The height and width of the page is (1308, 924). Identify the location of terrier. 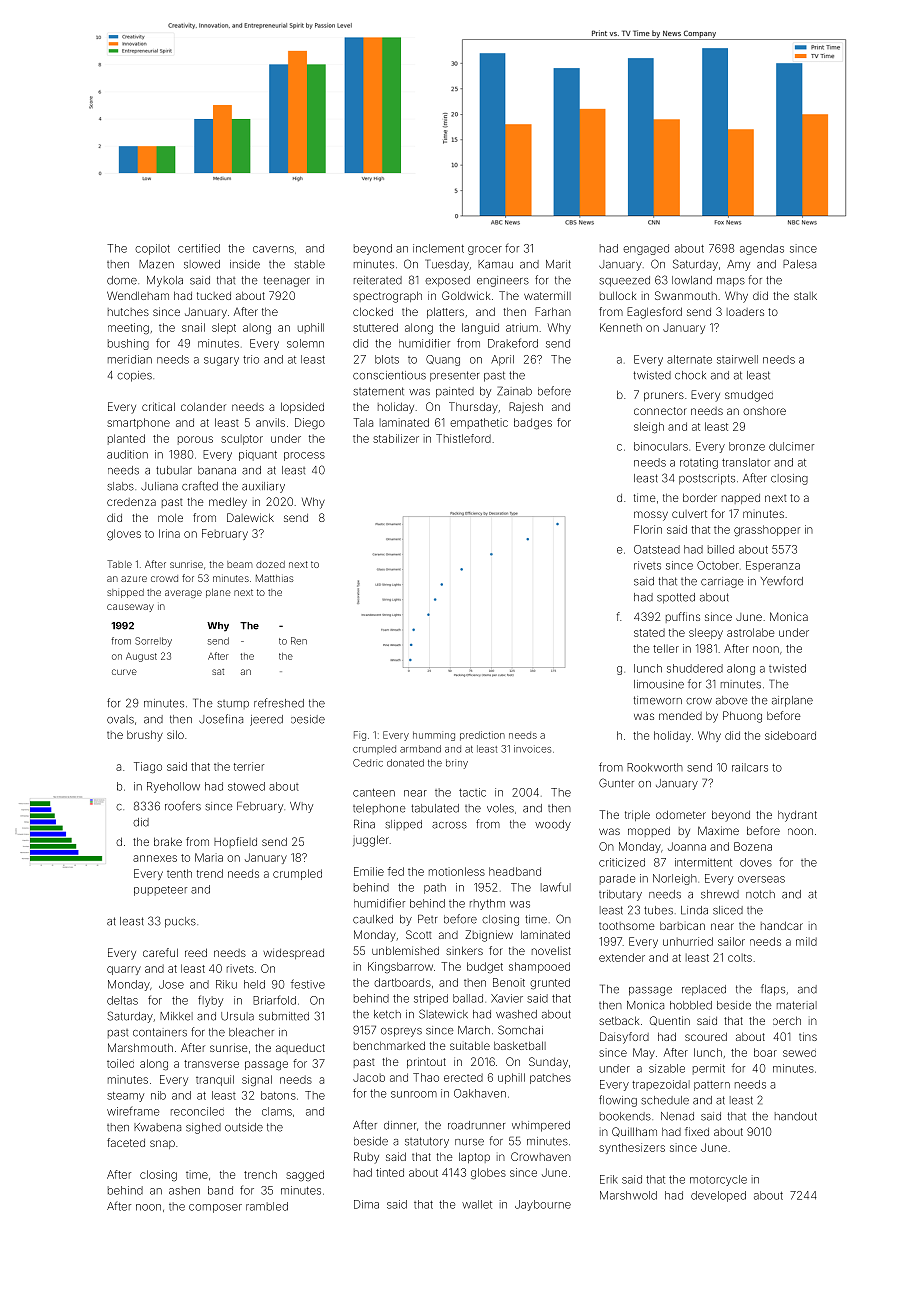
(249, 766).
